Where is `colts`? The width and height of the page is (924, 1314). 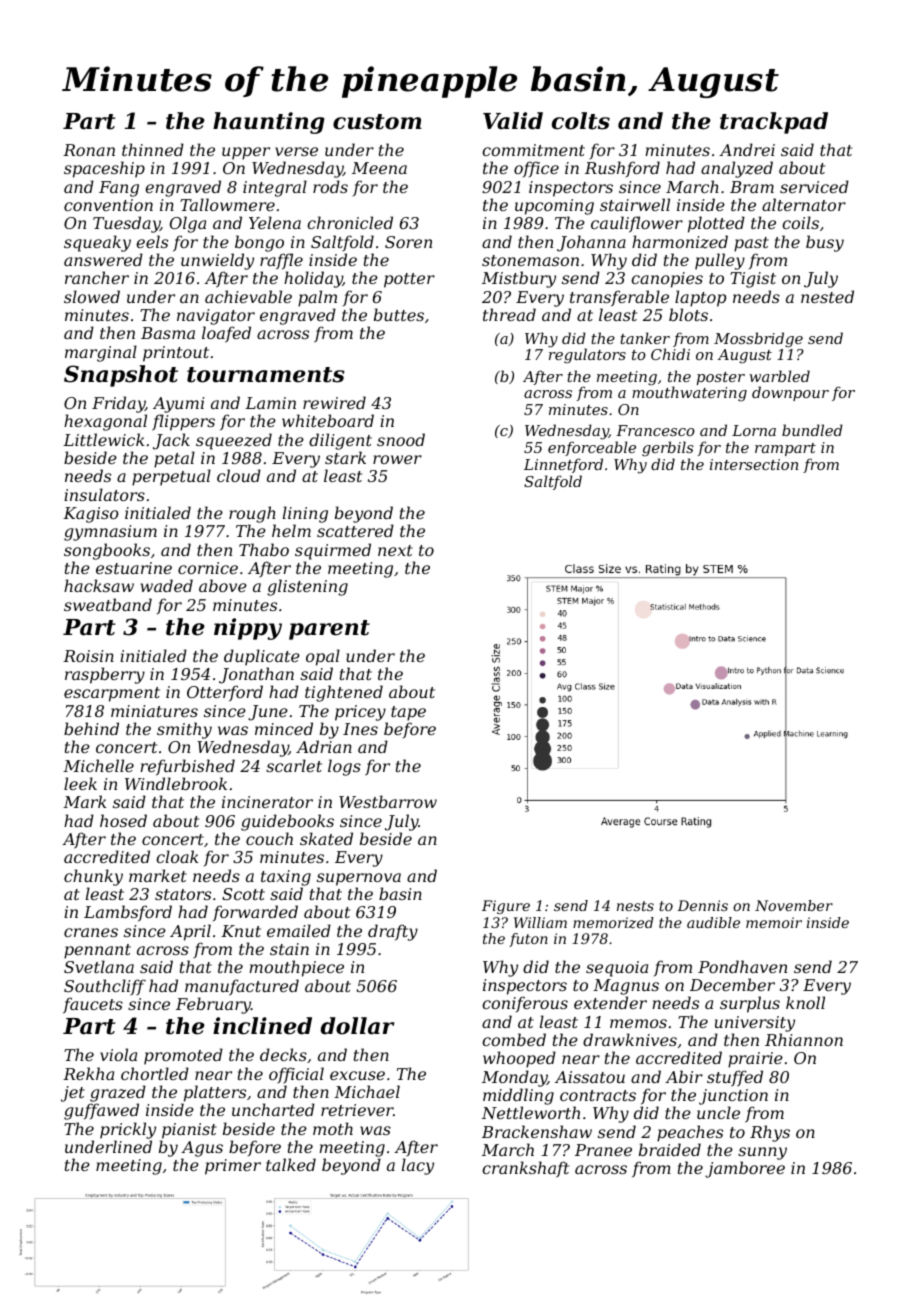
colts is located at coordinates (581, 121).
